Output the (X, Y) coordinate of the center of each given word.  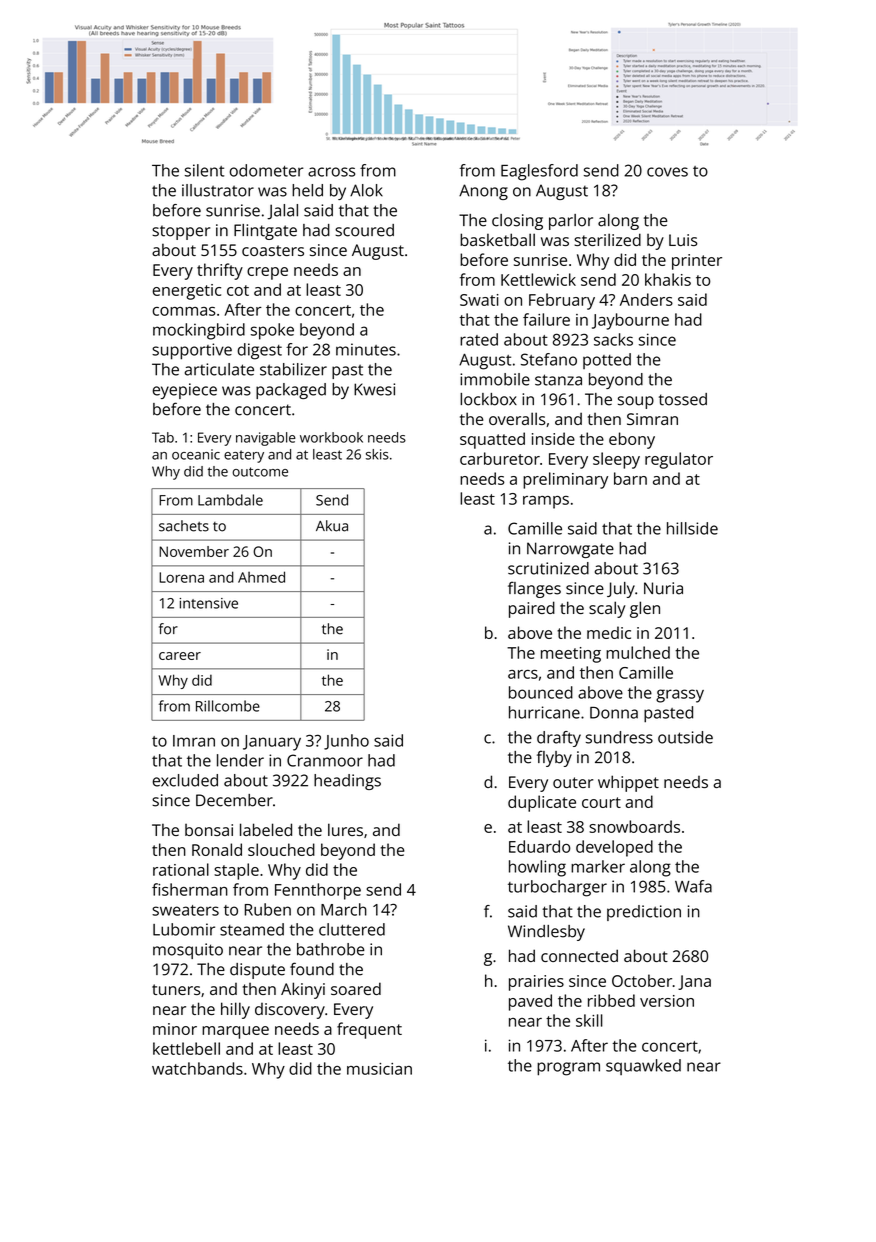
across (331, 172)
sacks (613, 339)
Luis (683, 240)
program (568, 1069)
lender (240, 760)
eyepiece (185, 391)
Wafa (693, 886)
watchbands (197, 1068)
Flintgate (265, 232)
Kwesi (374, 389)
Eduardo (540, 846)
